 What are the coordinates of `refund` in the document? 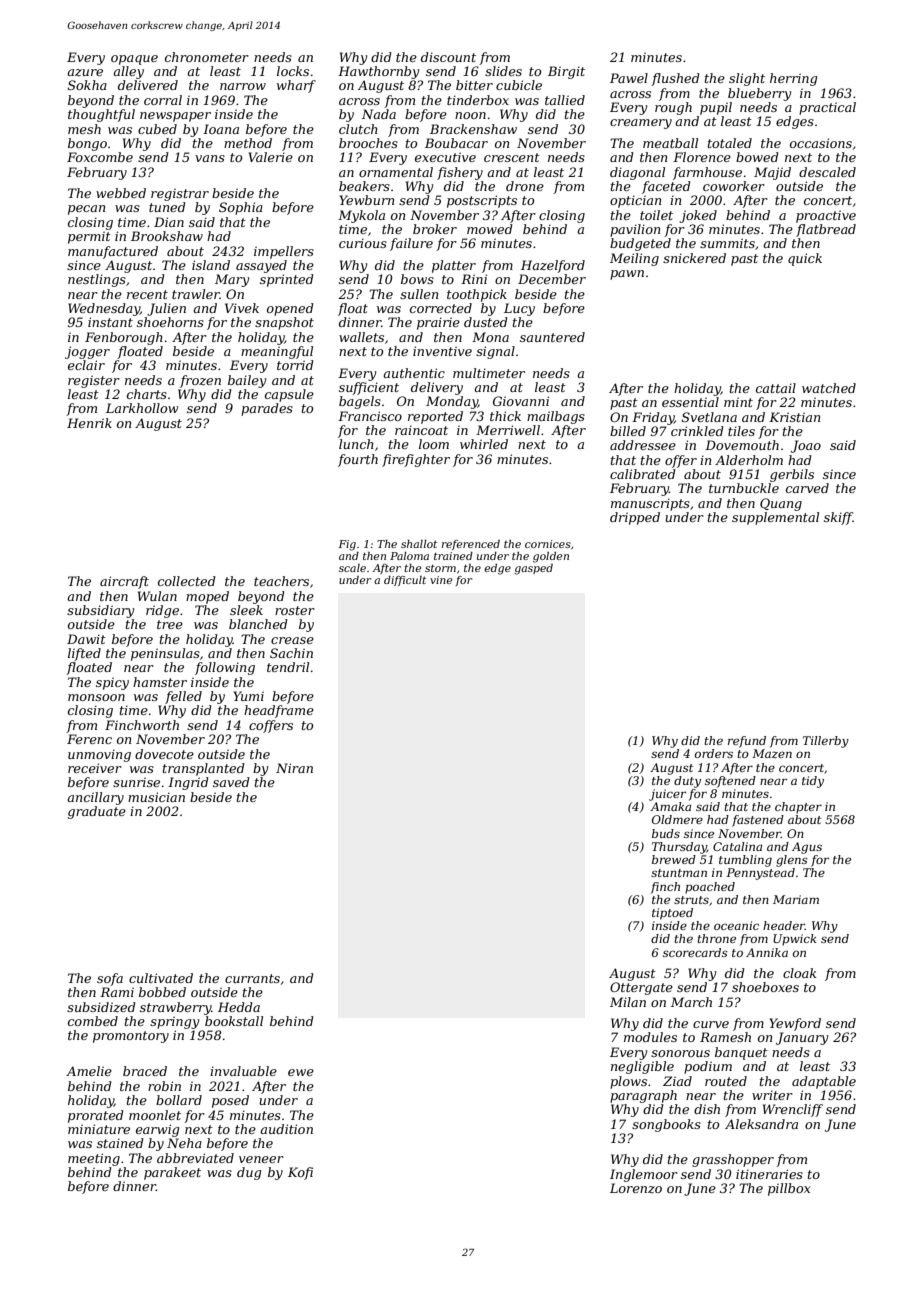 It's located at (747, 742).
